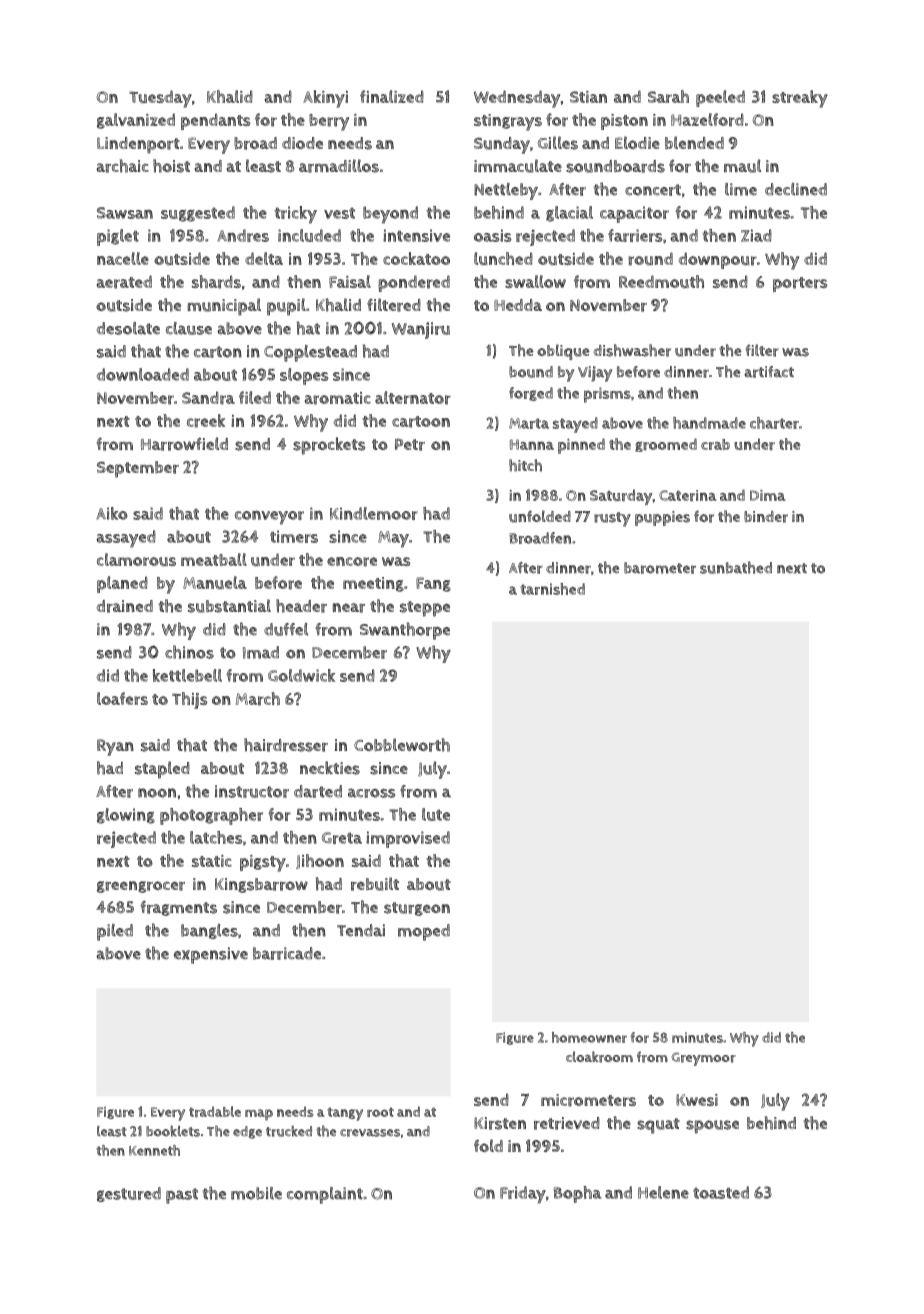  What do you see at coordinates (329, 446) in the screenshot?
I see `sprockets` at bounding box center [329, 446].
